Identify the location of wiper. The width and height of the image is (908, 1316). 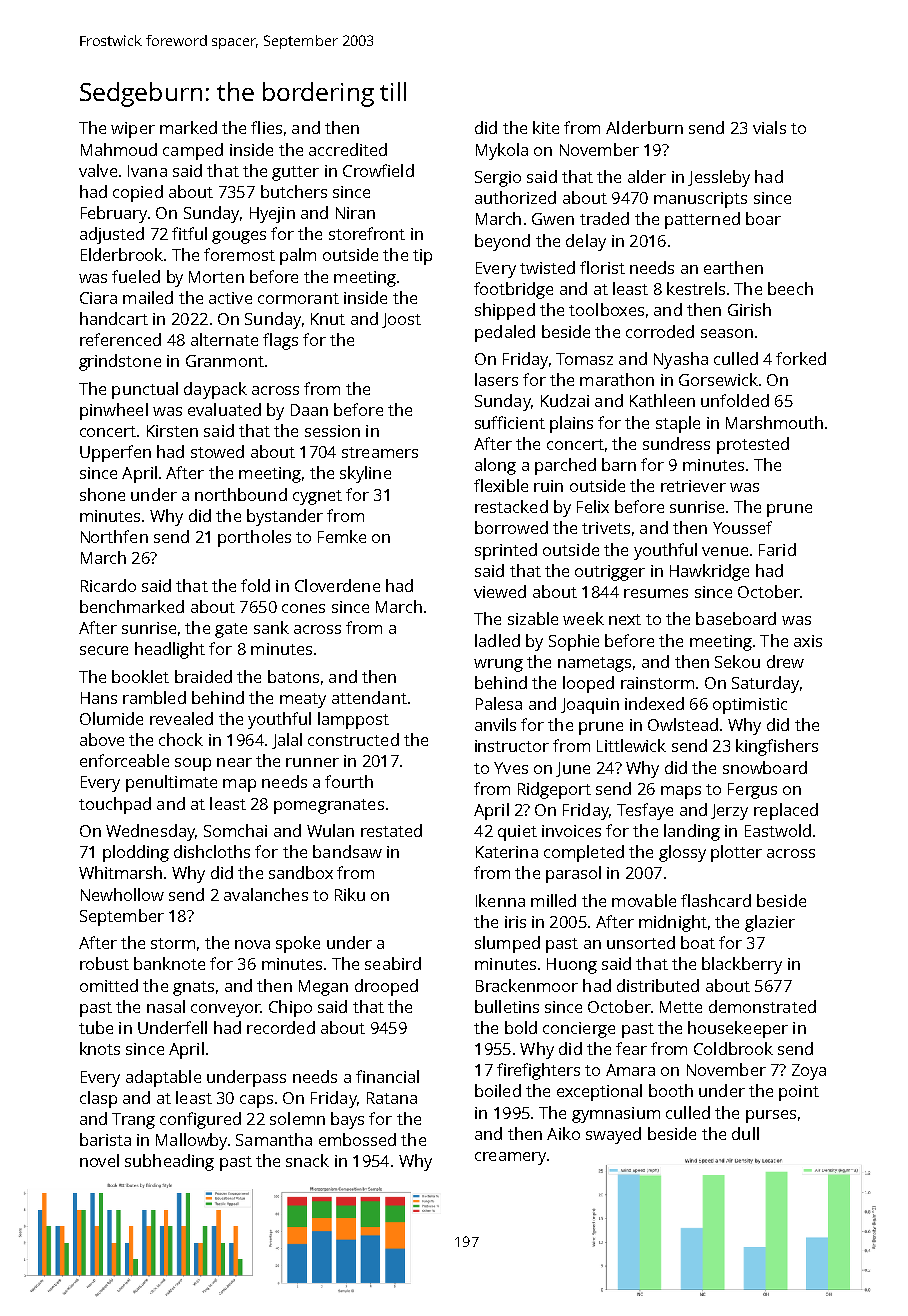
(133, 130).
